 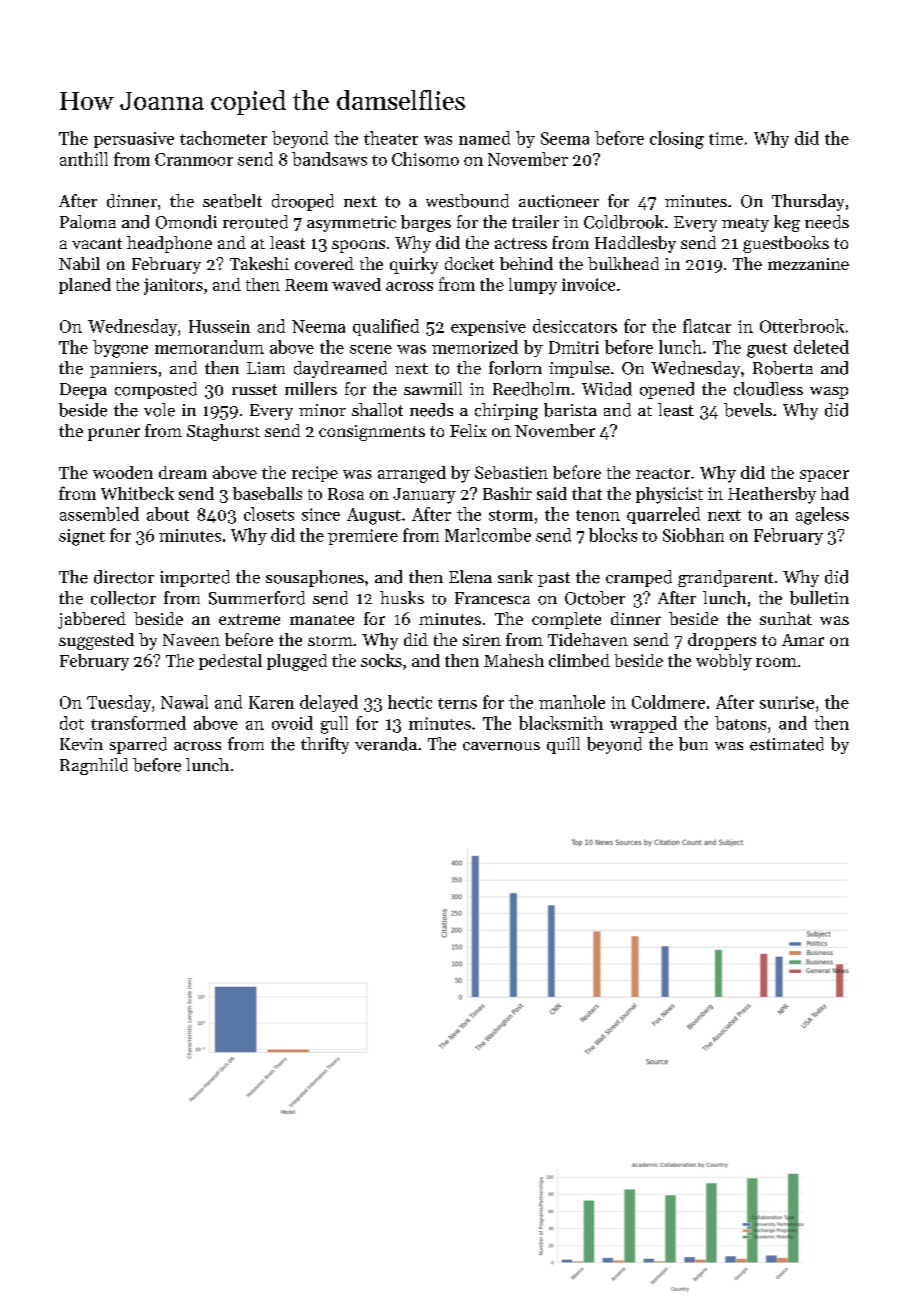 What do you see at coordinates (81, 744) in the image?
I see `Kevin` at bounding box center [81, 744].
